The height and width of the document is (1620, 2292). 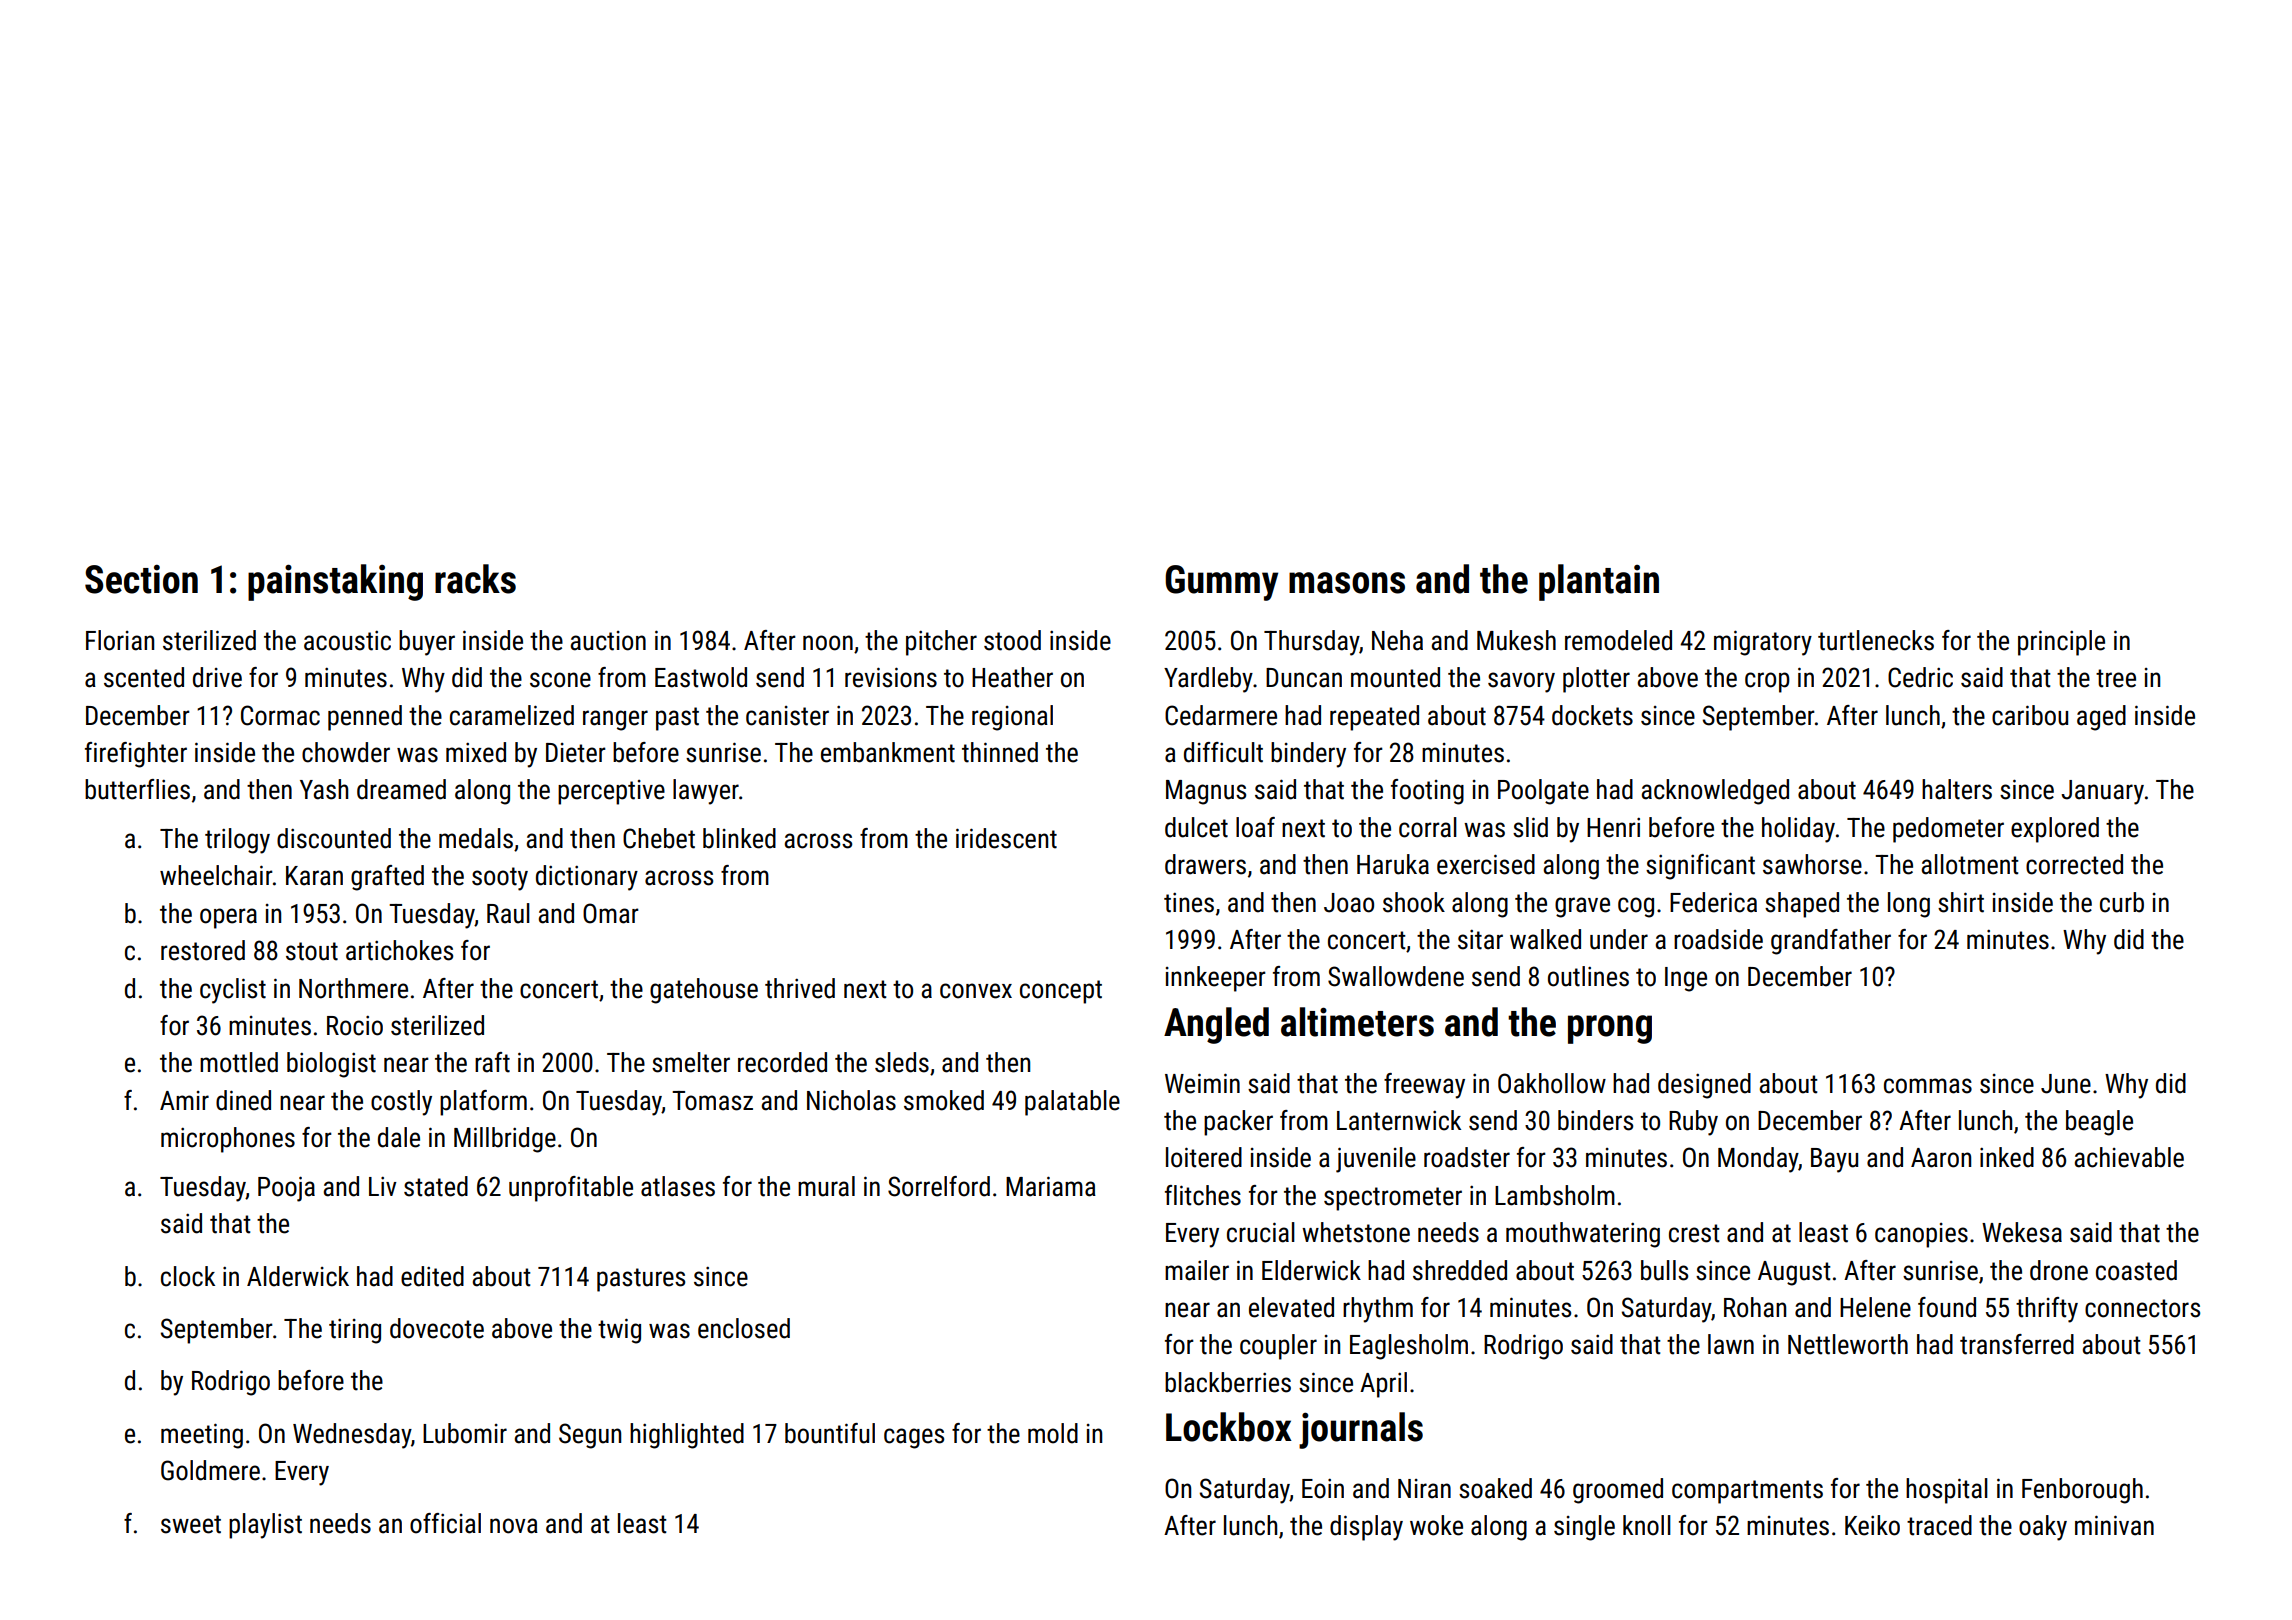 What do you see at coordinates (1798, 830) in the document?
I see `holiday` at bounding box center [1798, 830].
